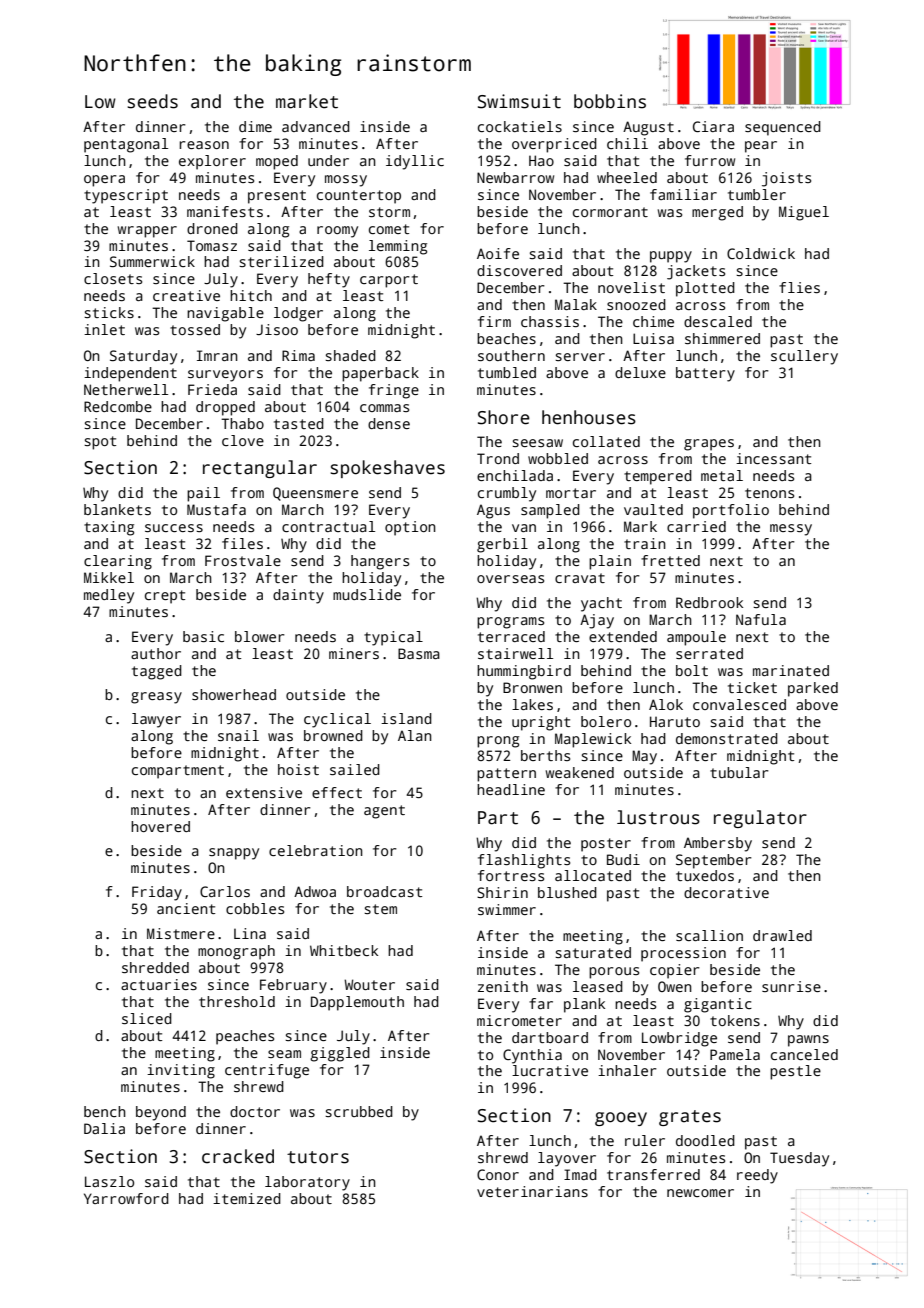  Describe the element at coordinates (109, 596) in the document. I see `medley` at that location.
